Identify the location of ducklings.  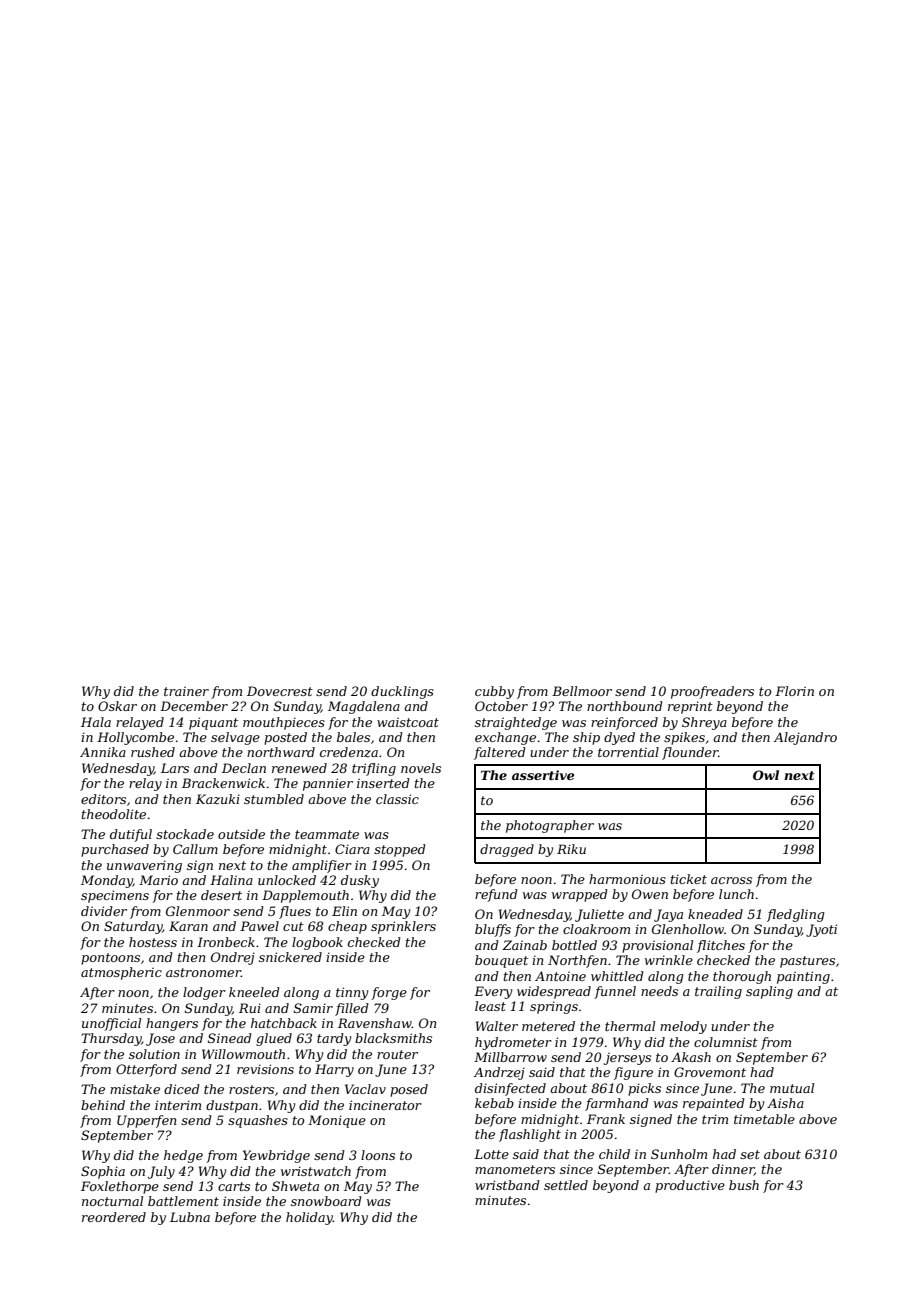
(402, 692).
